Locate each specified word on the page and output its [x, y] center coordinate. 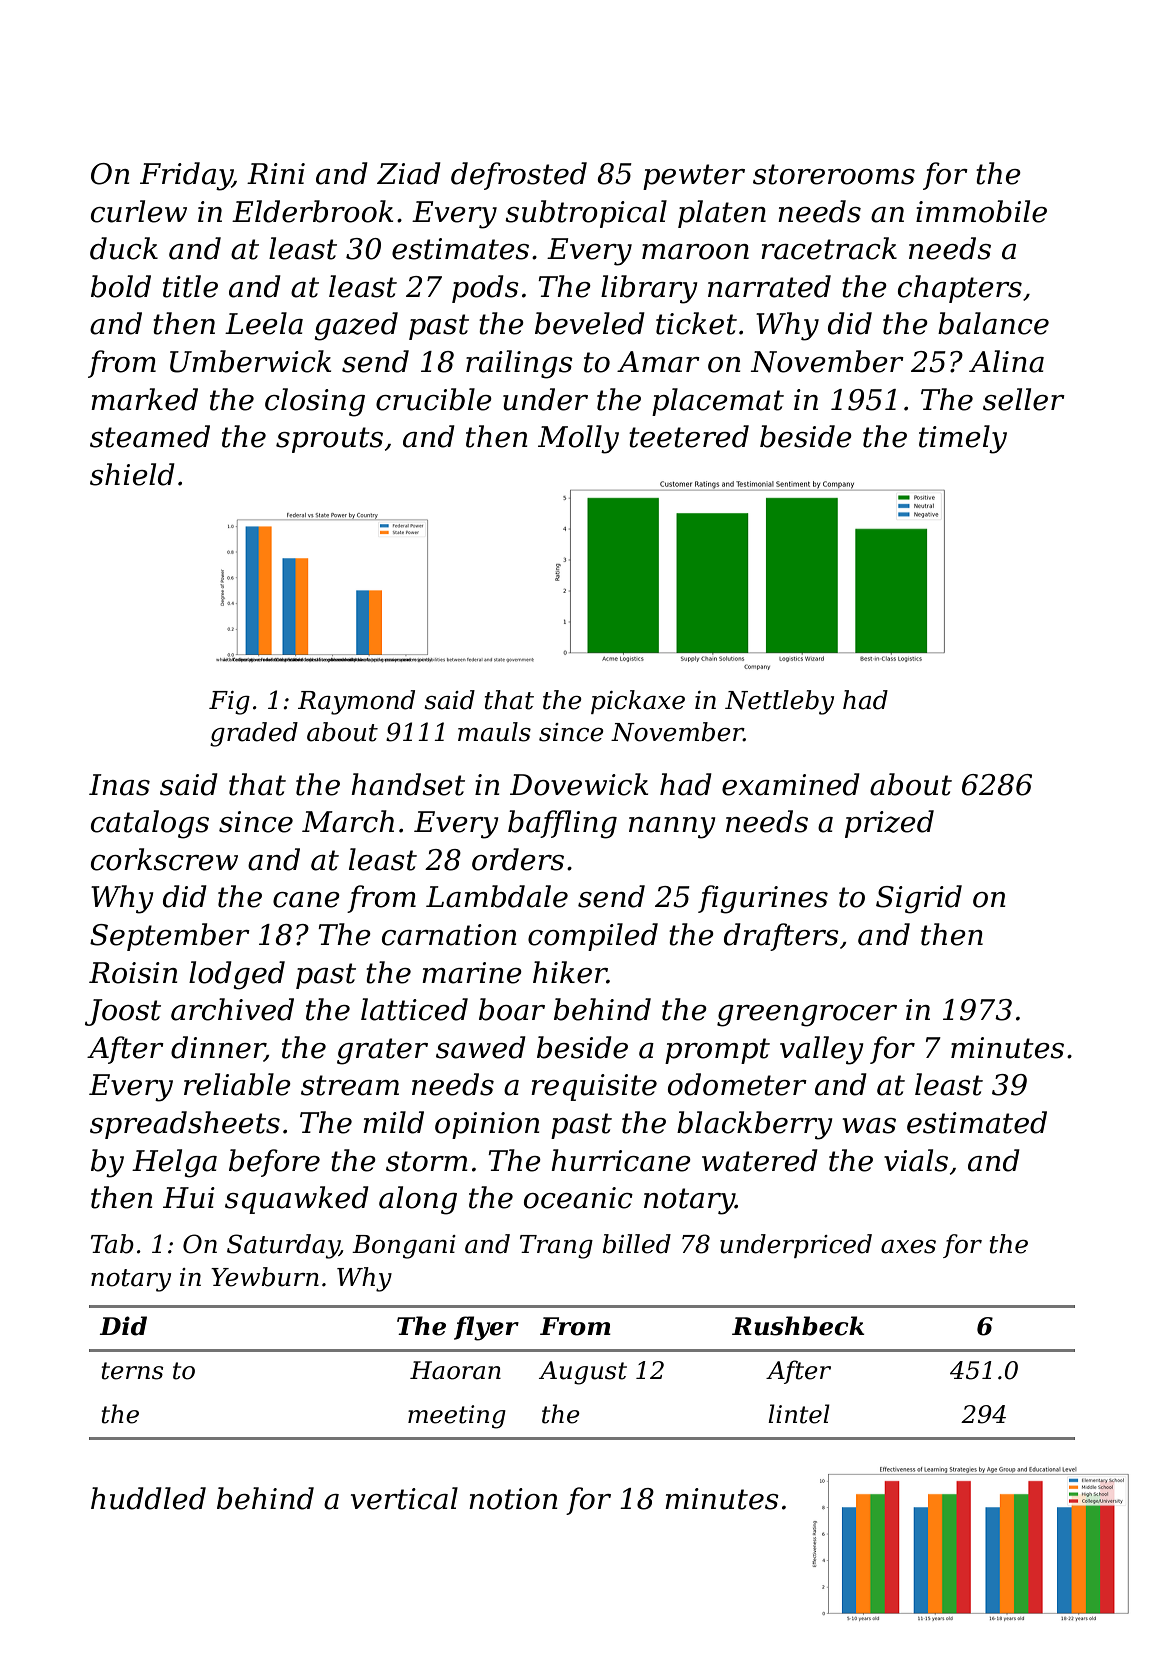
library [649, 289]
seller [1024, 399]
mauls [494, 732]
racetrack [829, 248]
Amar [658, 362]
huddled [148, 1498]
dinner [218, 1048]
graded [254, 734]
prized [889, 824]
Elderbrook [312, 211]
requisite [594, 1087]
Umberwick [250, 361]
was [869, 1126]
